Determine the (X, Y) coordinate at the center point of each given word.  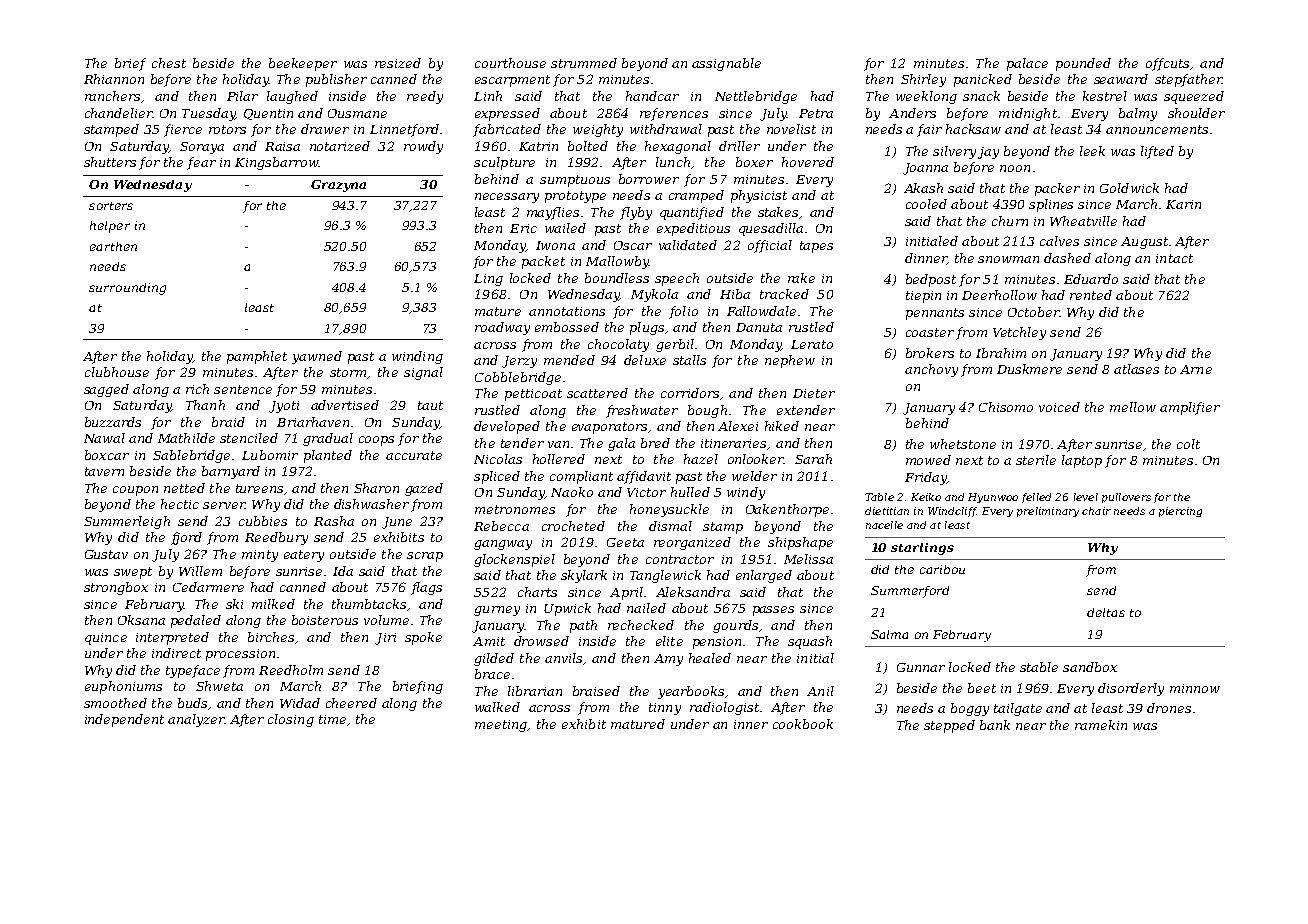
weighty (598, 130)
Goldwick (1129, 188)
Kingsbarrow (277, 163)
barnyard (231, 472)
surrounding (127, 289)
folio (683, 312)
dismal (670, 526)
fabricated (507, 130)
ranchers (112, 96)
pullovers (1126, 498)
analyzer (196, 720)
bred (655, 443)
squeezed (1194, 97)
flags (426, 588)
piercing (1180, 512)
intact (1174, 258)
